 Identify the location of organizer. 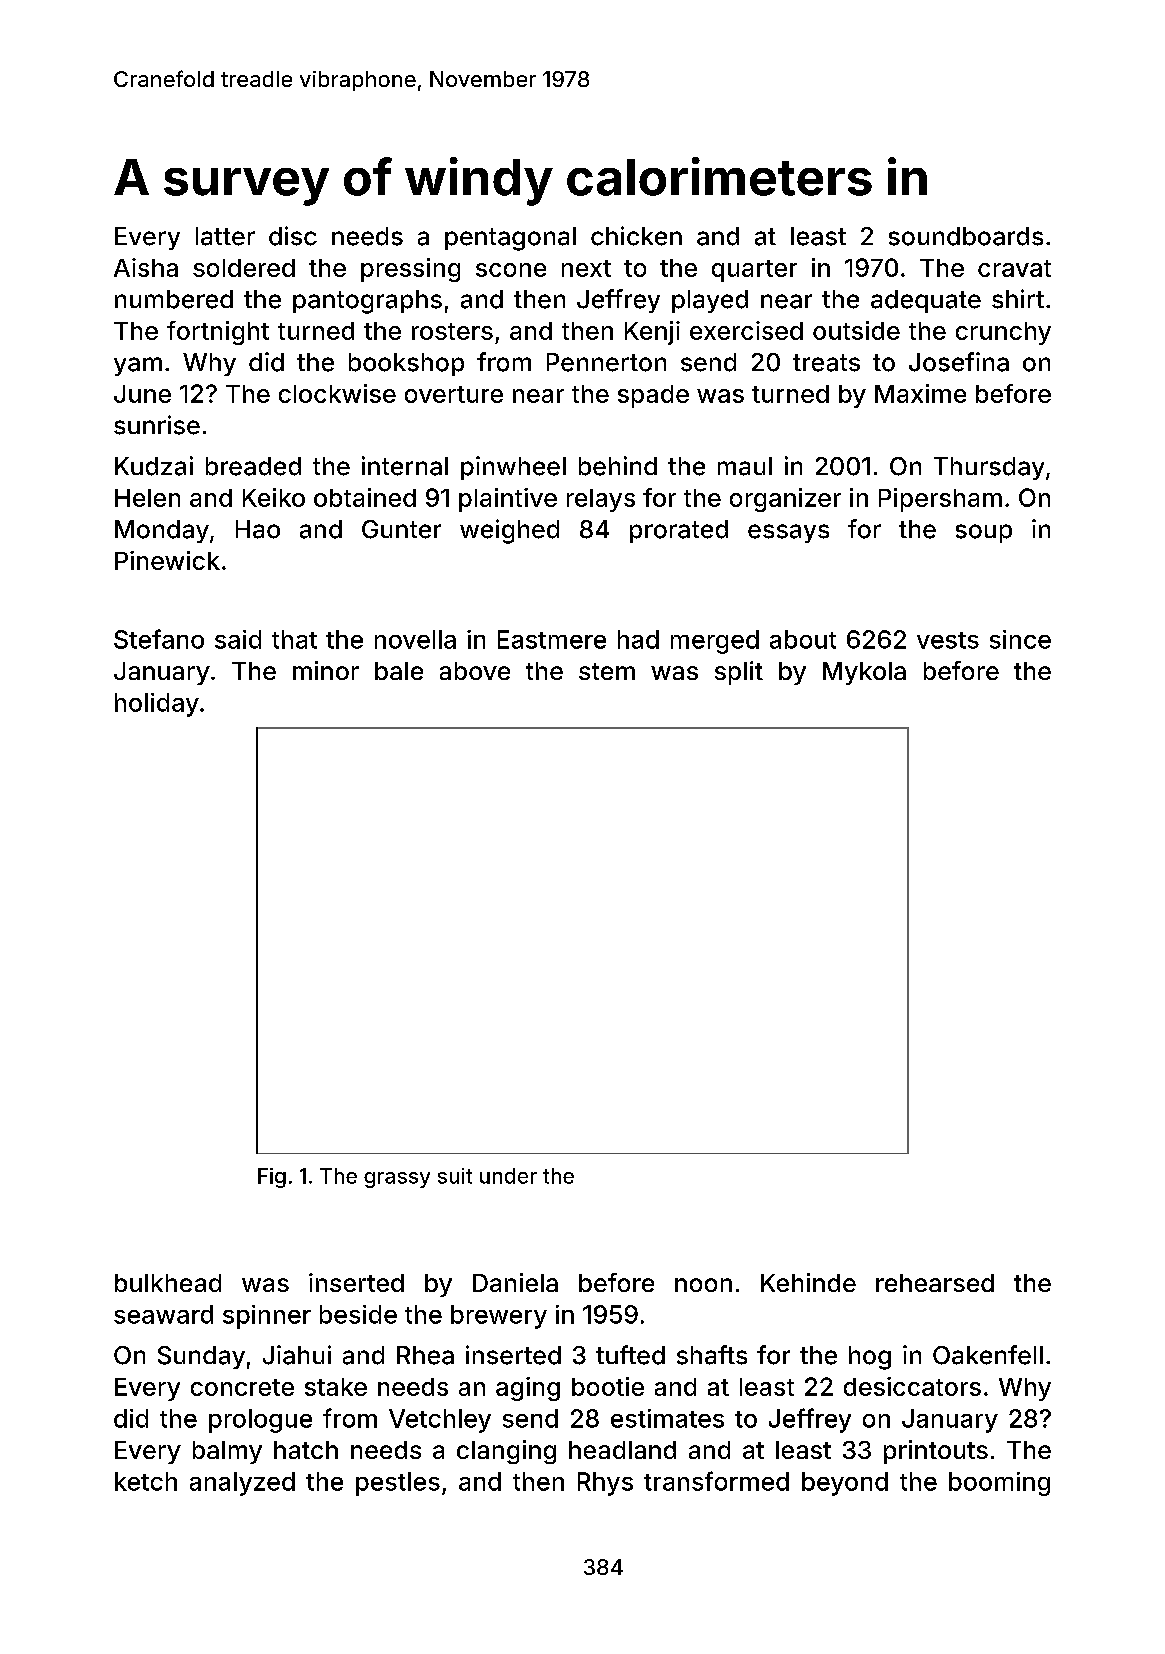
(785, 500).
